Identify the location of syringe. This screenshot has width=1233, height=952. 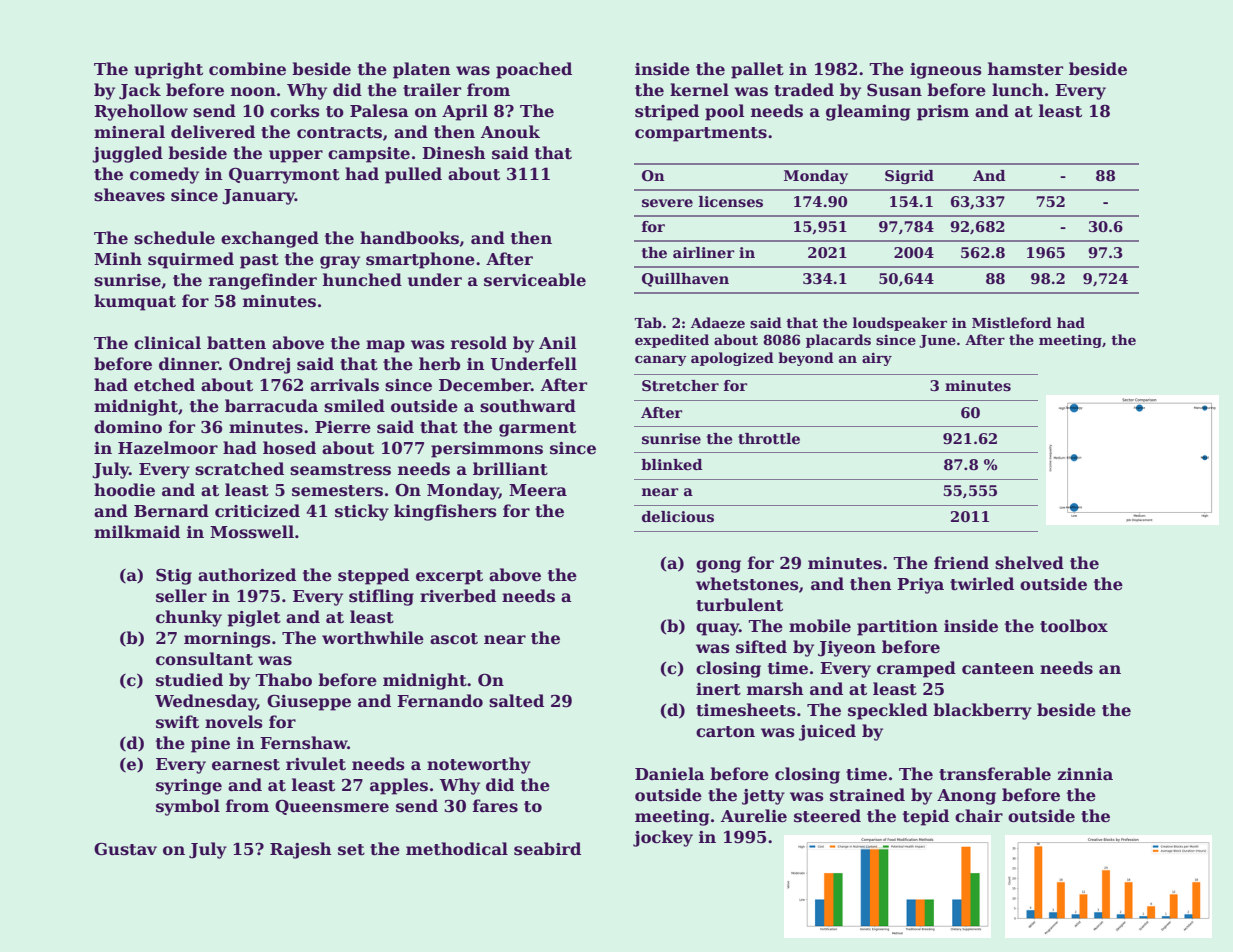
(189, 787).
